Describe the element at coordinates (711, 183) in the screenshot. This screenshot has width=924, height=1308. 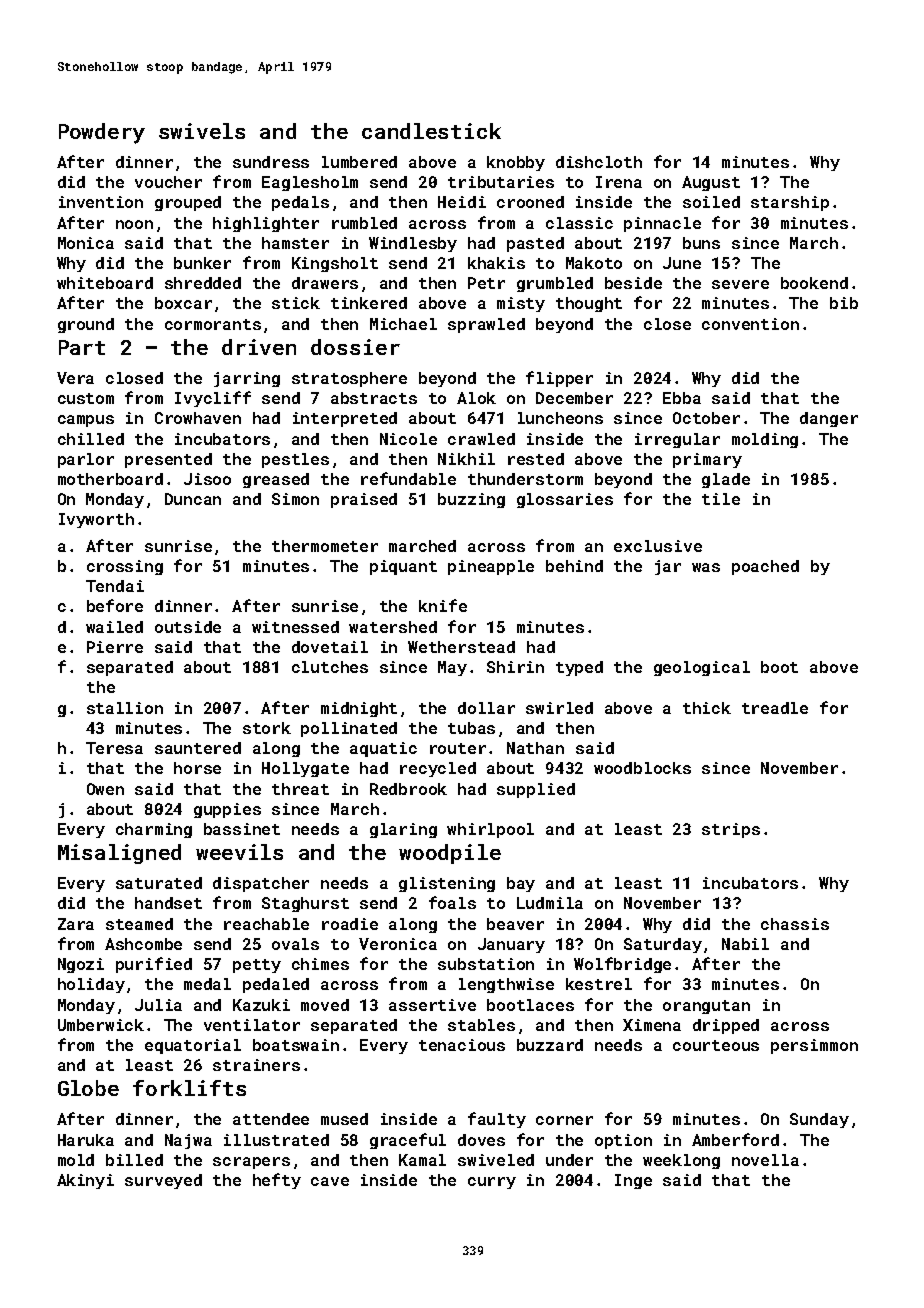
I see `August` at that location.
